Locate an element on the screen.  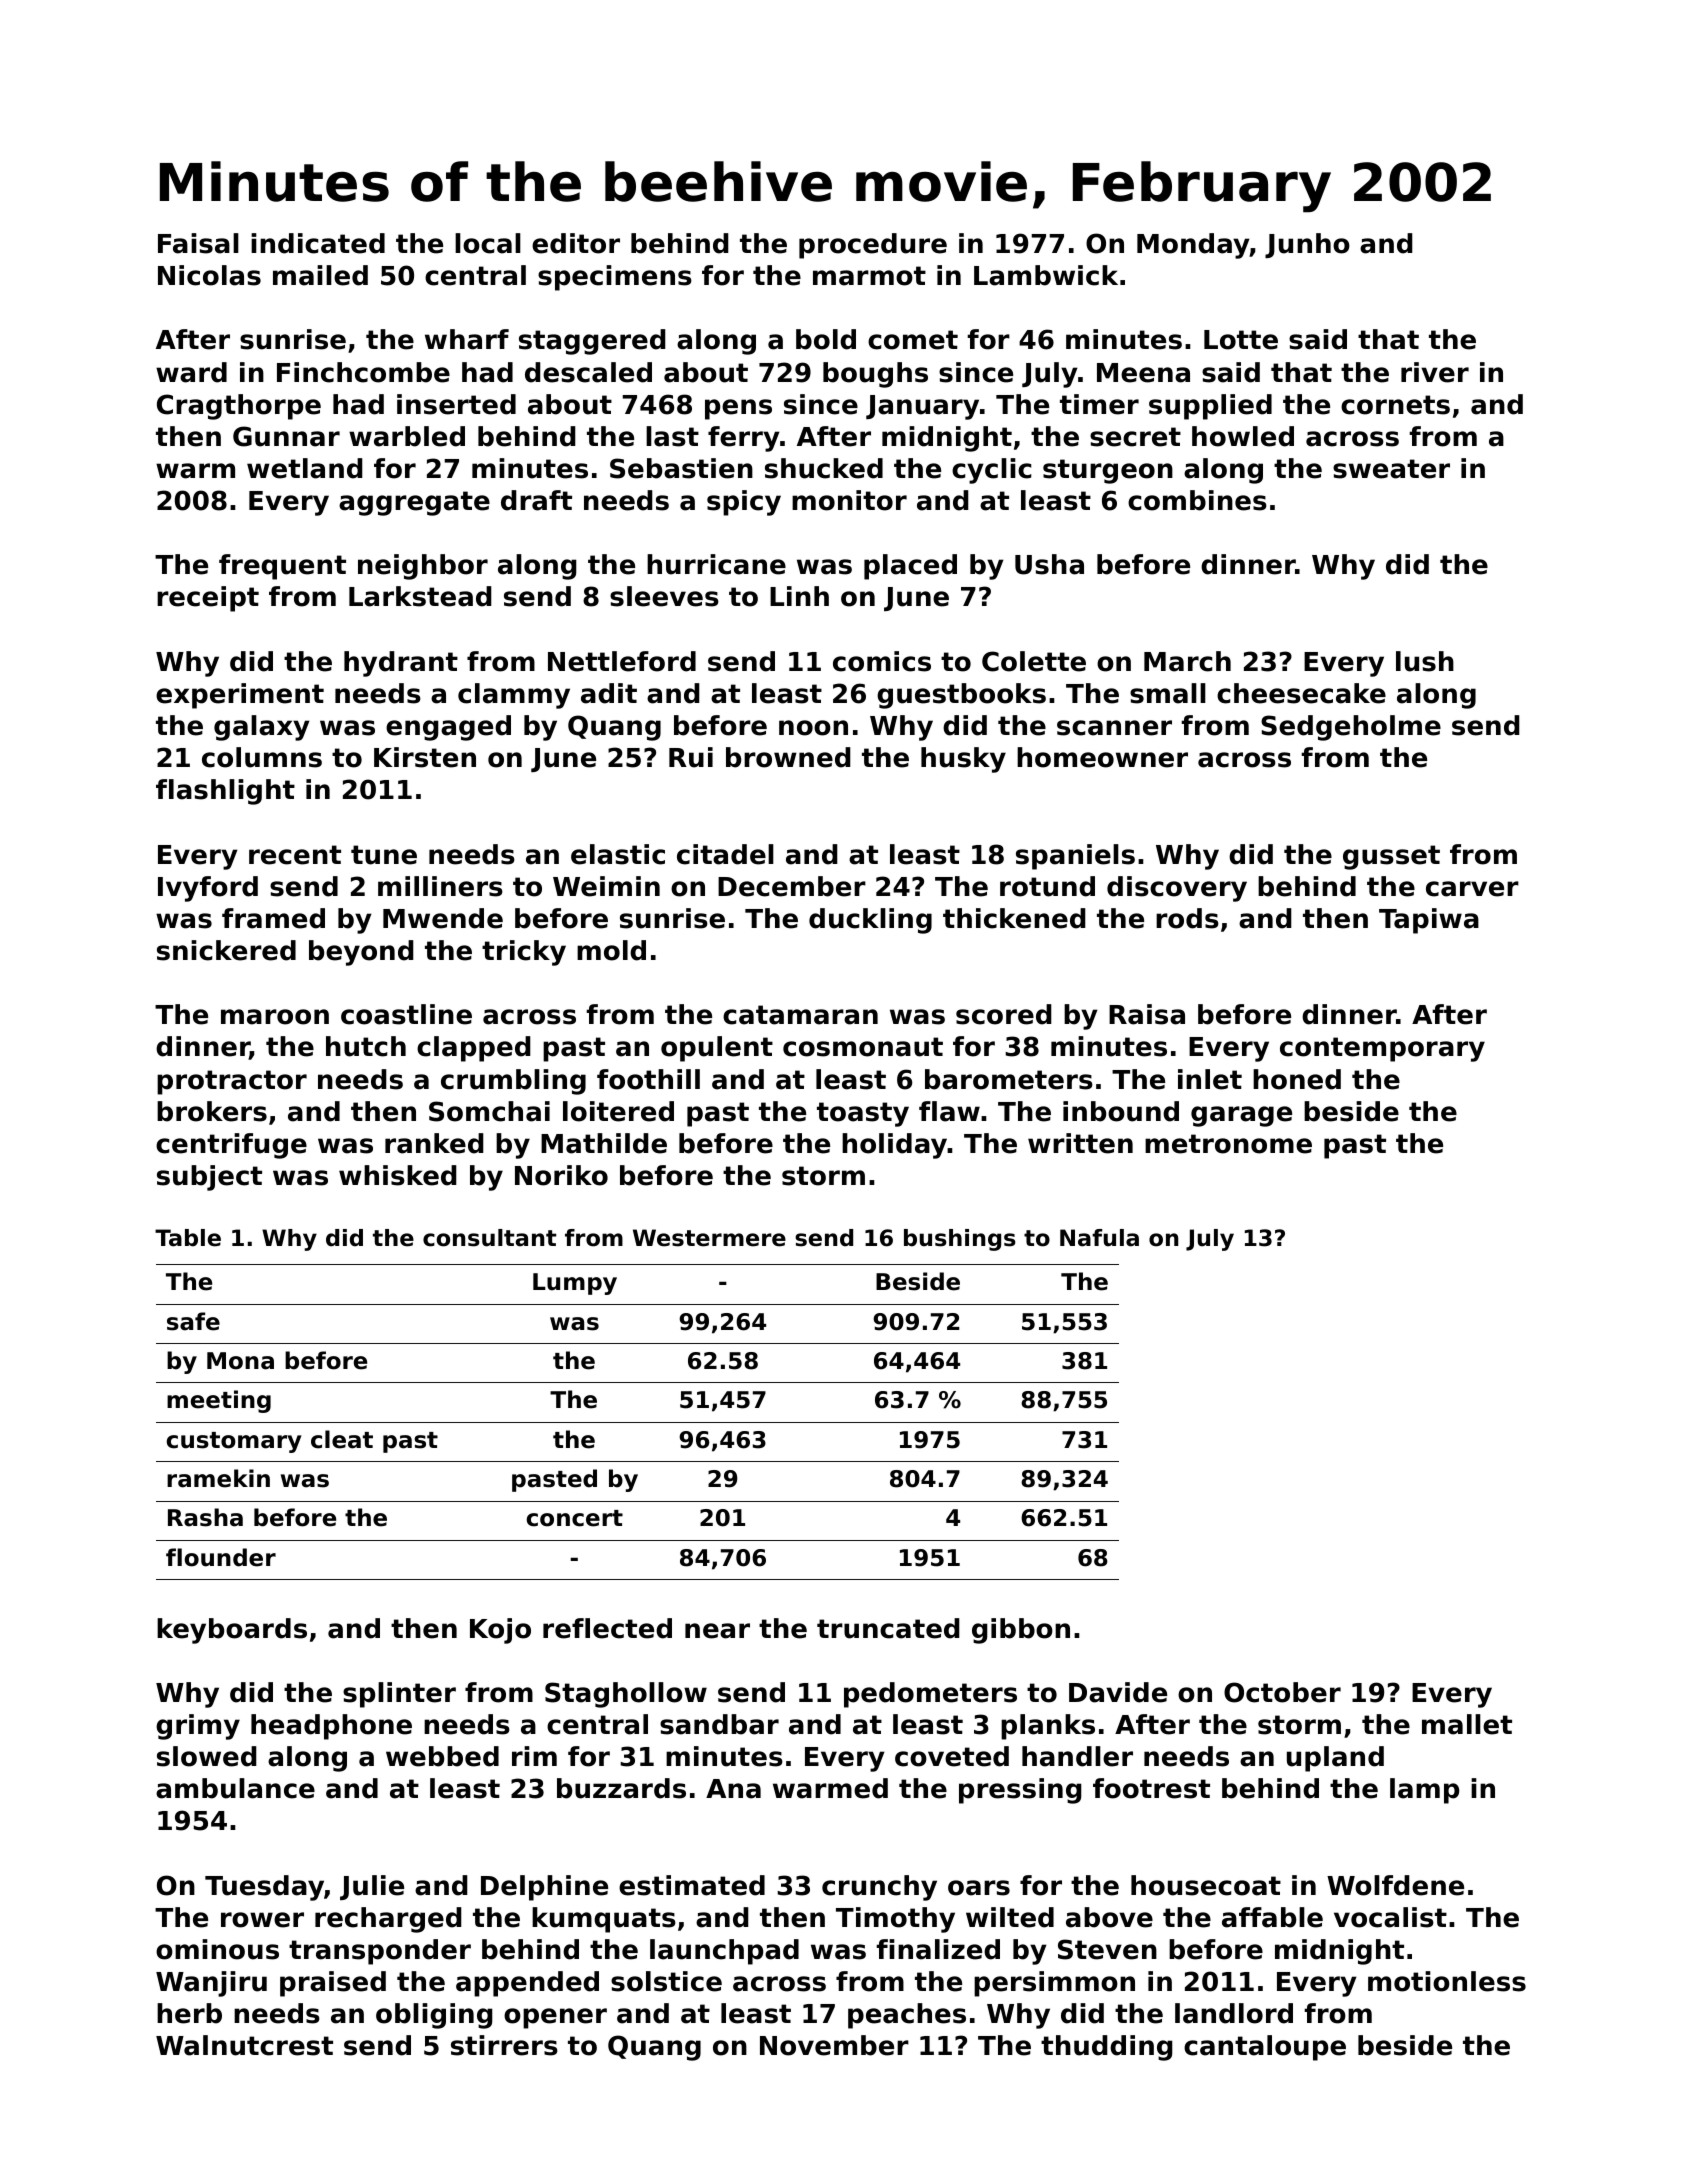
Monday is located at coordinates (1193, 246).
